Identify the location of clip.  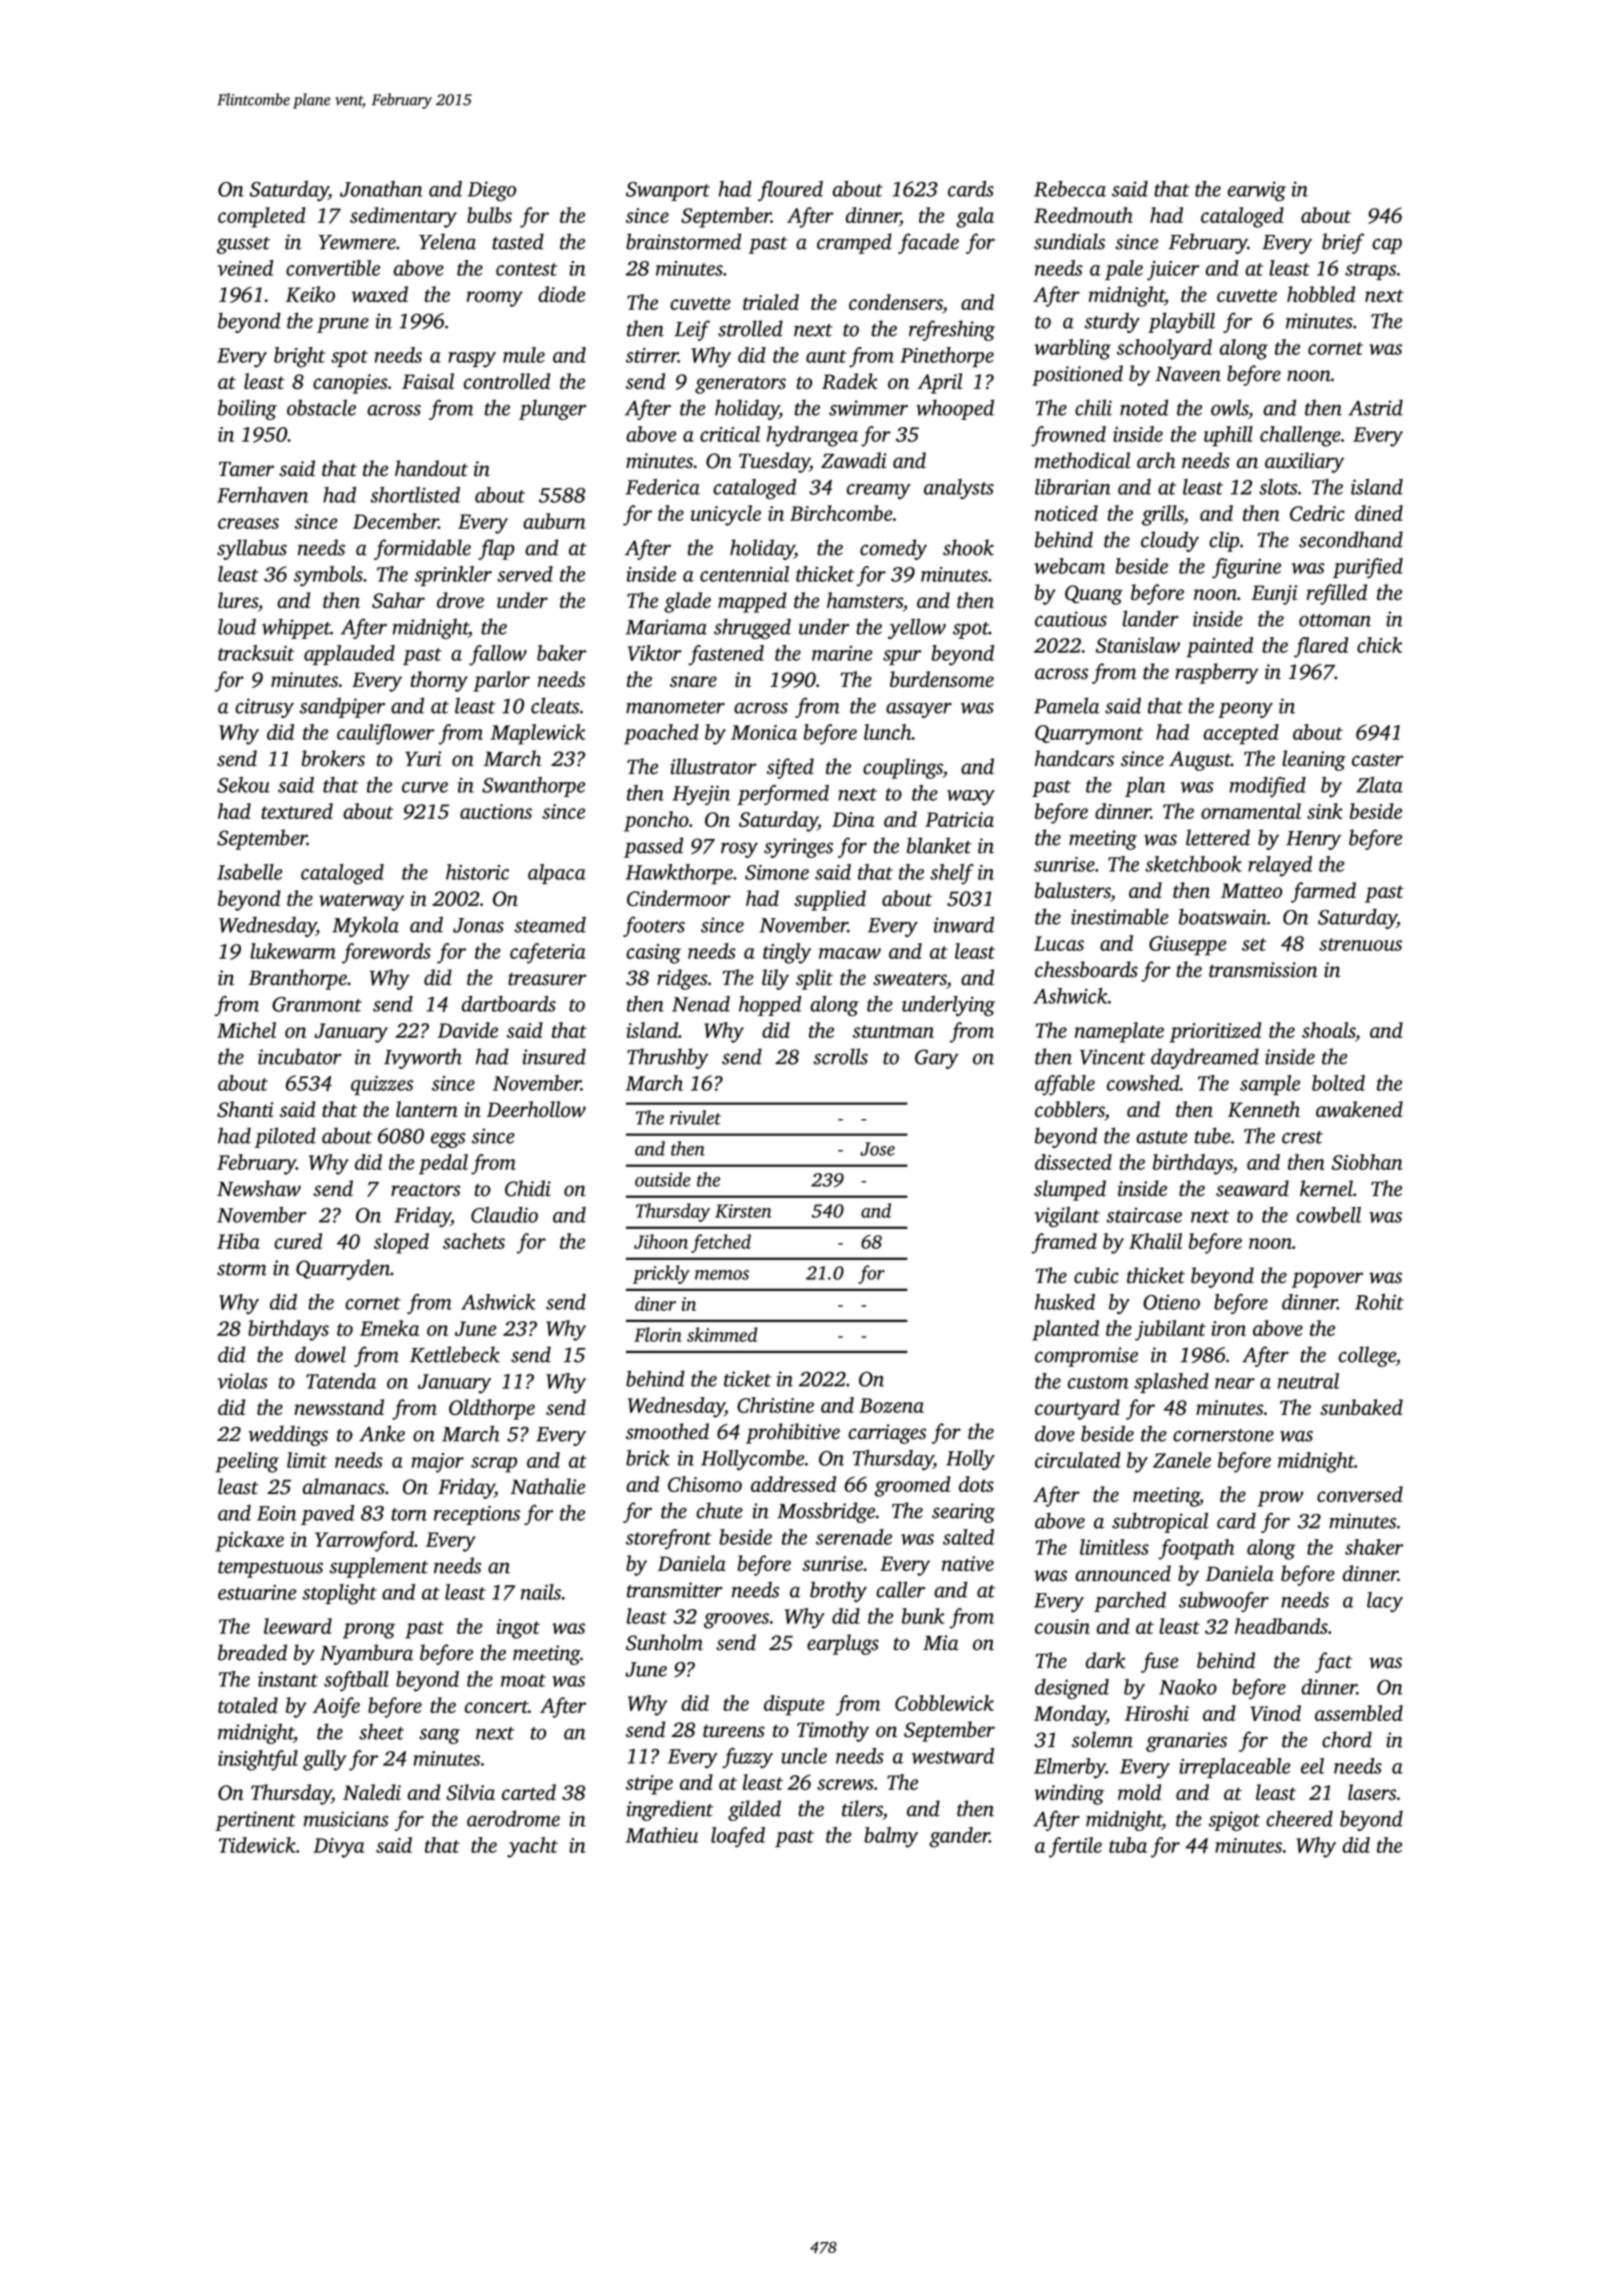
(1224, 541).
